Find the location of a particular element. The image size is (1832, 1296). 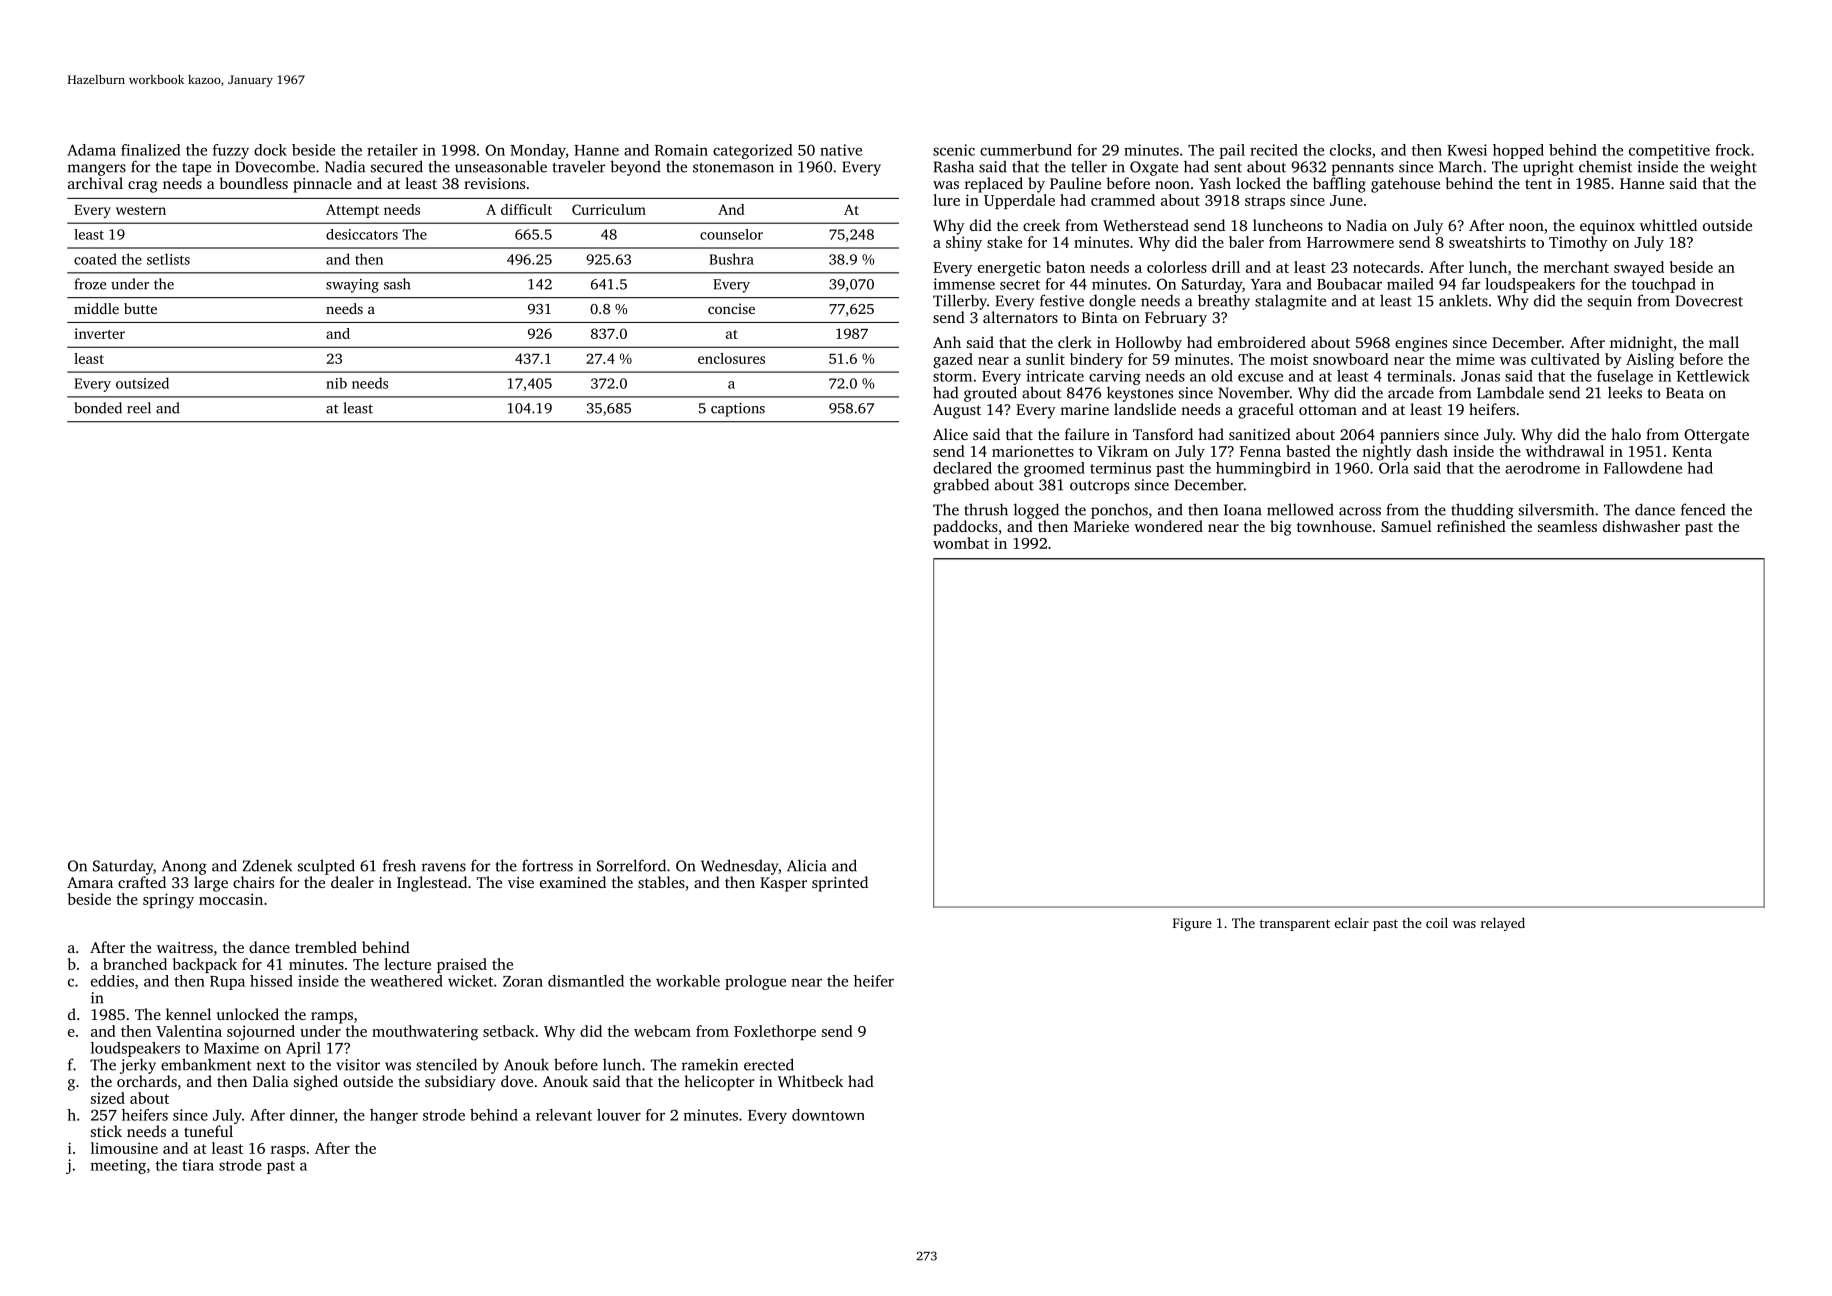

nib is located at coordinates (336, 383).
